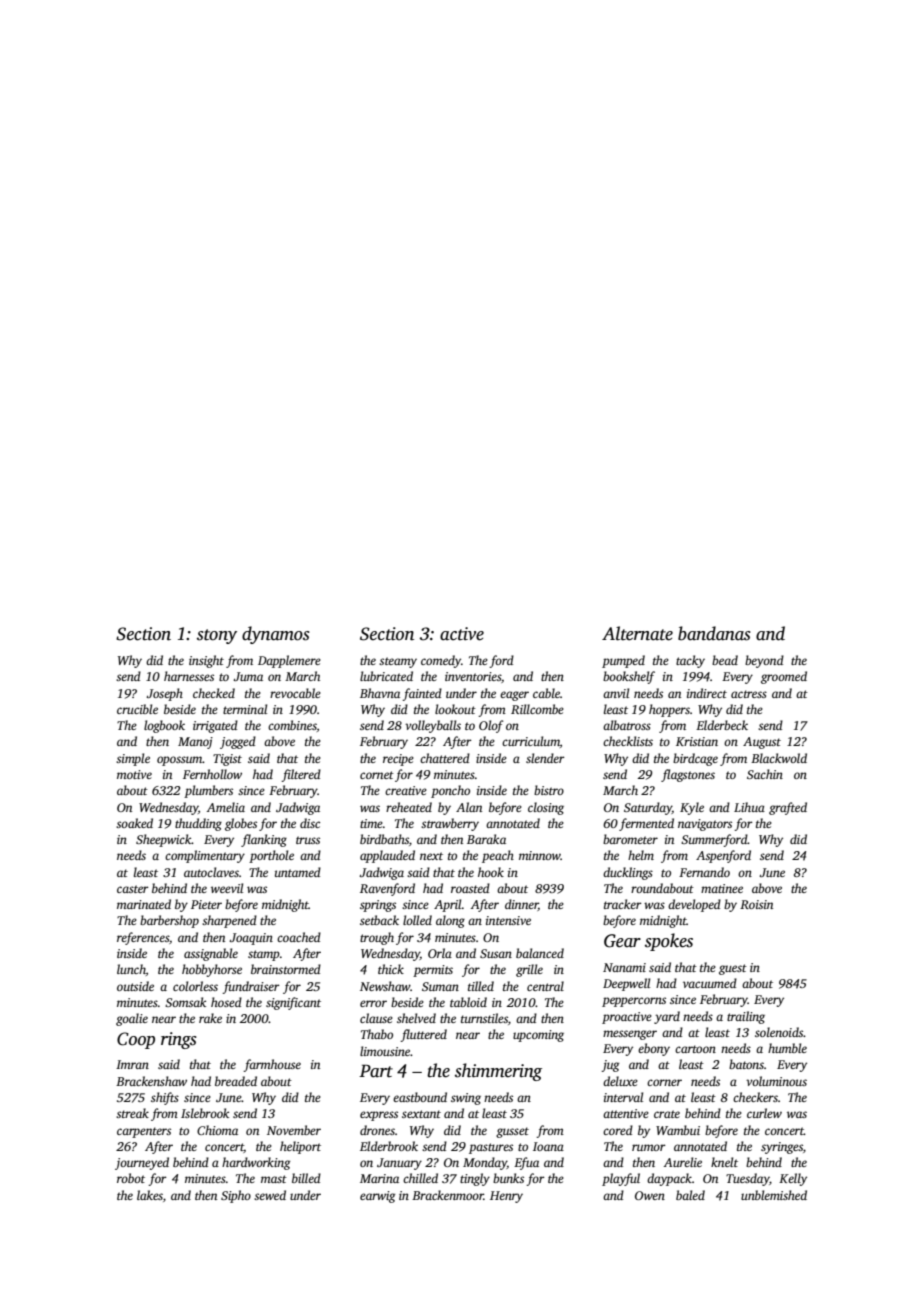 This screenshot has height=1308, width=924. I want to click on simple, so click(133, 759).
